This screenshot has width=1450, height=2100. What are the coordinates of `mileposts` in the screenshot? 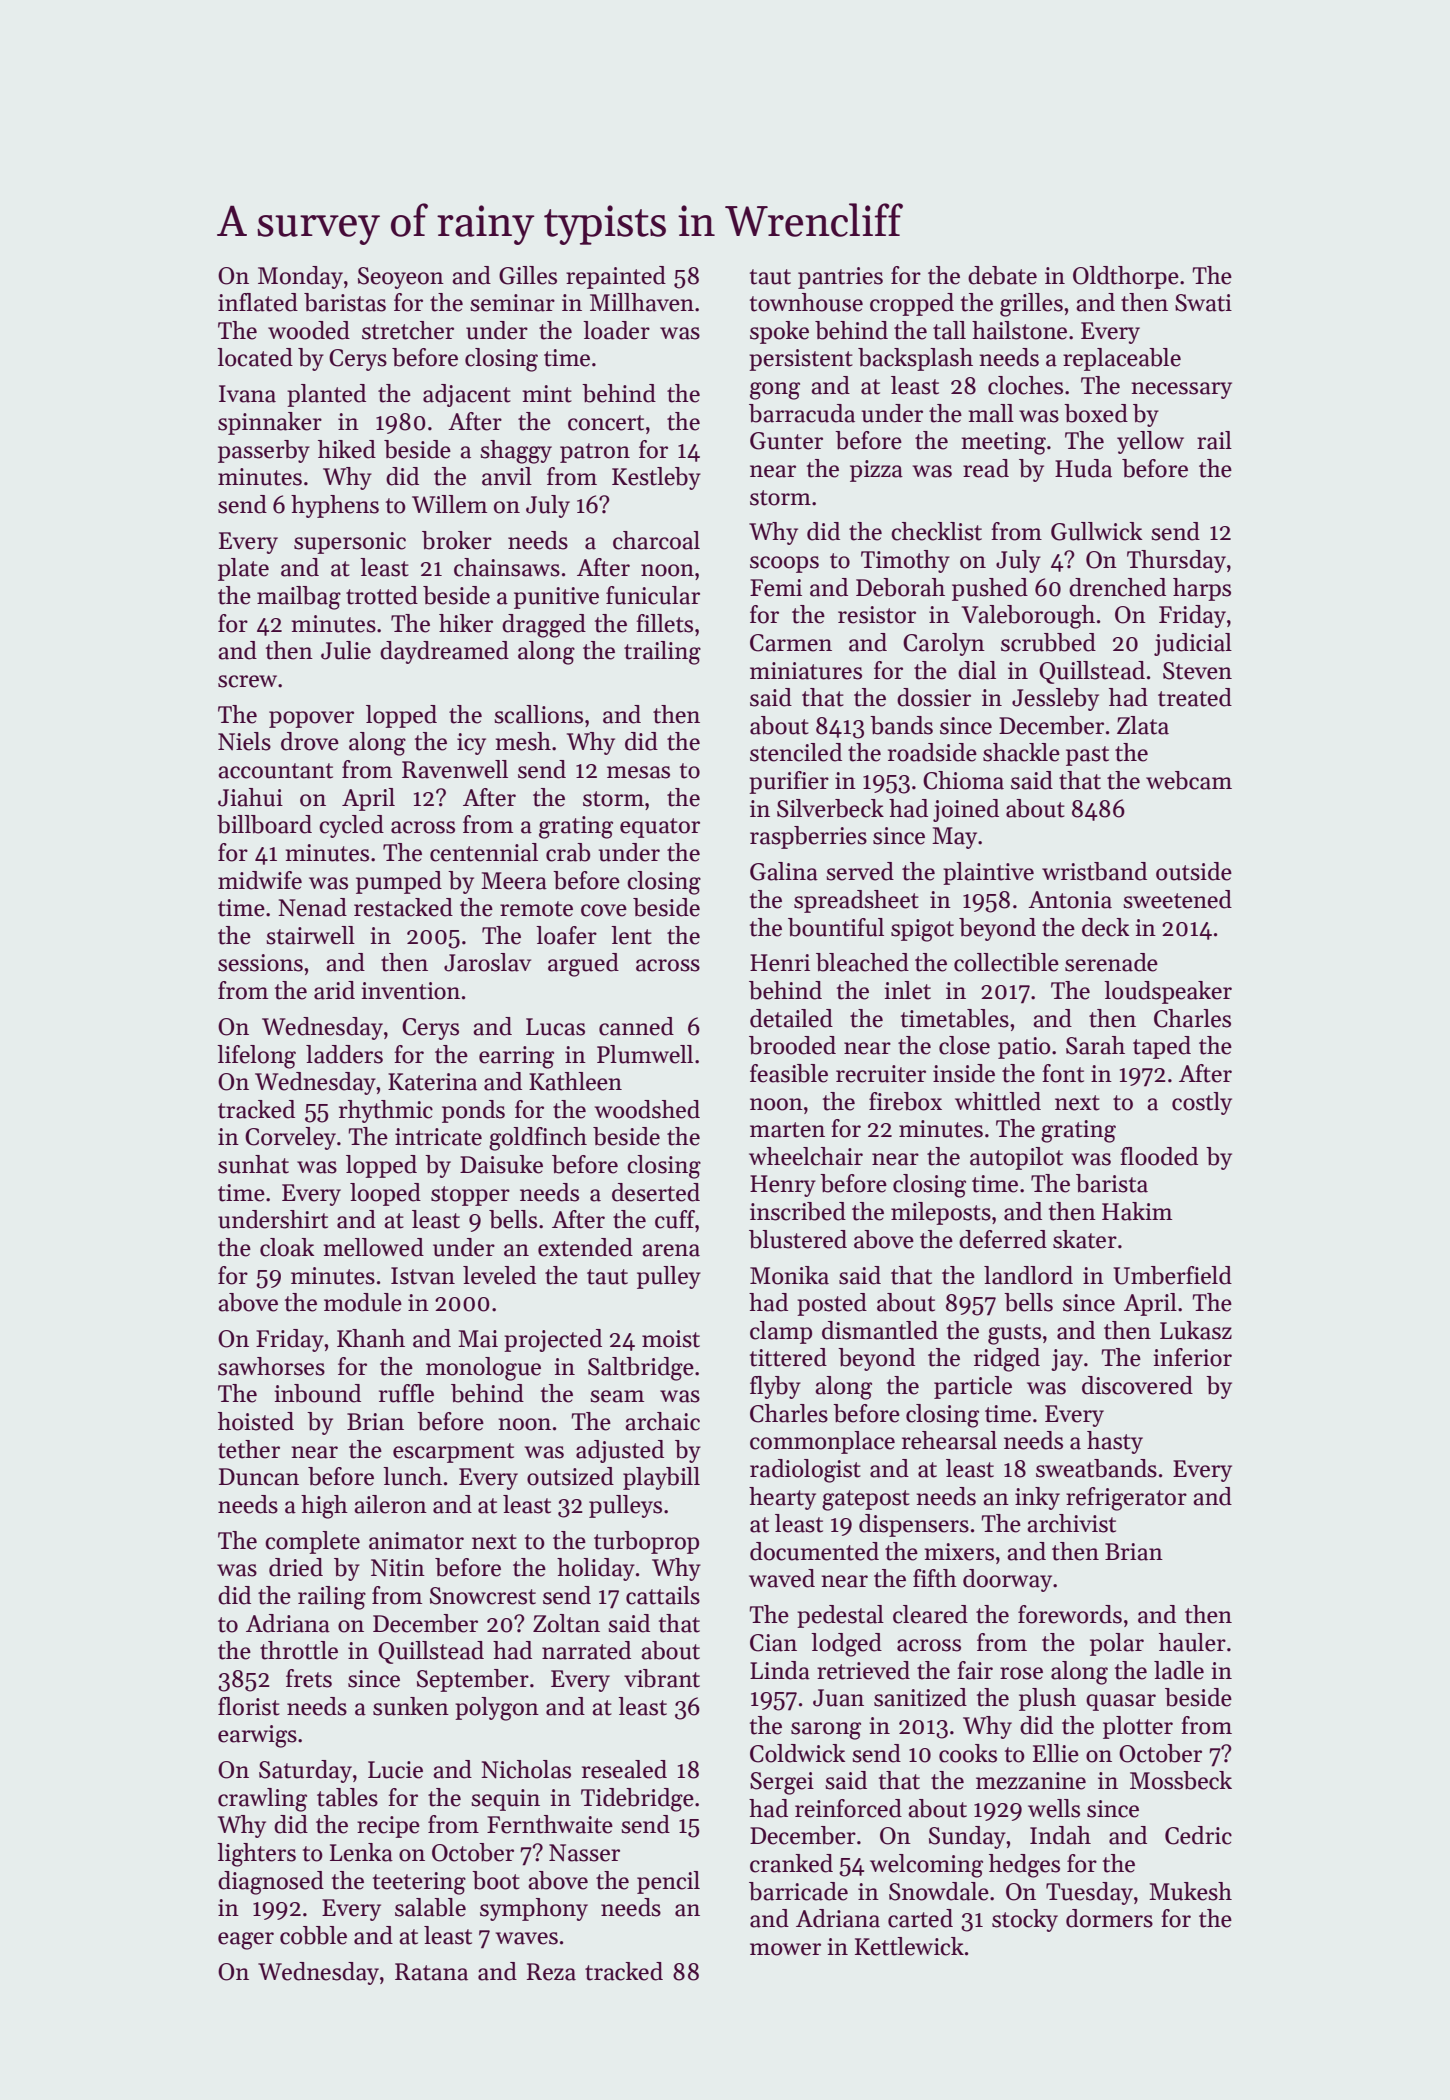 It's located at (941, 1213).
